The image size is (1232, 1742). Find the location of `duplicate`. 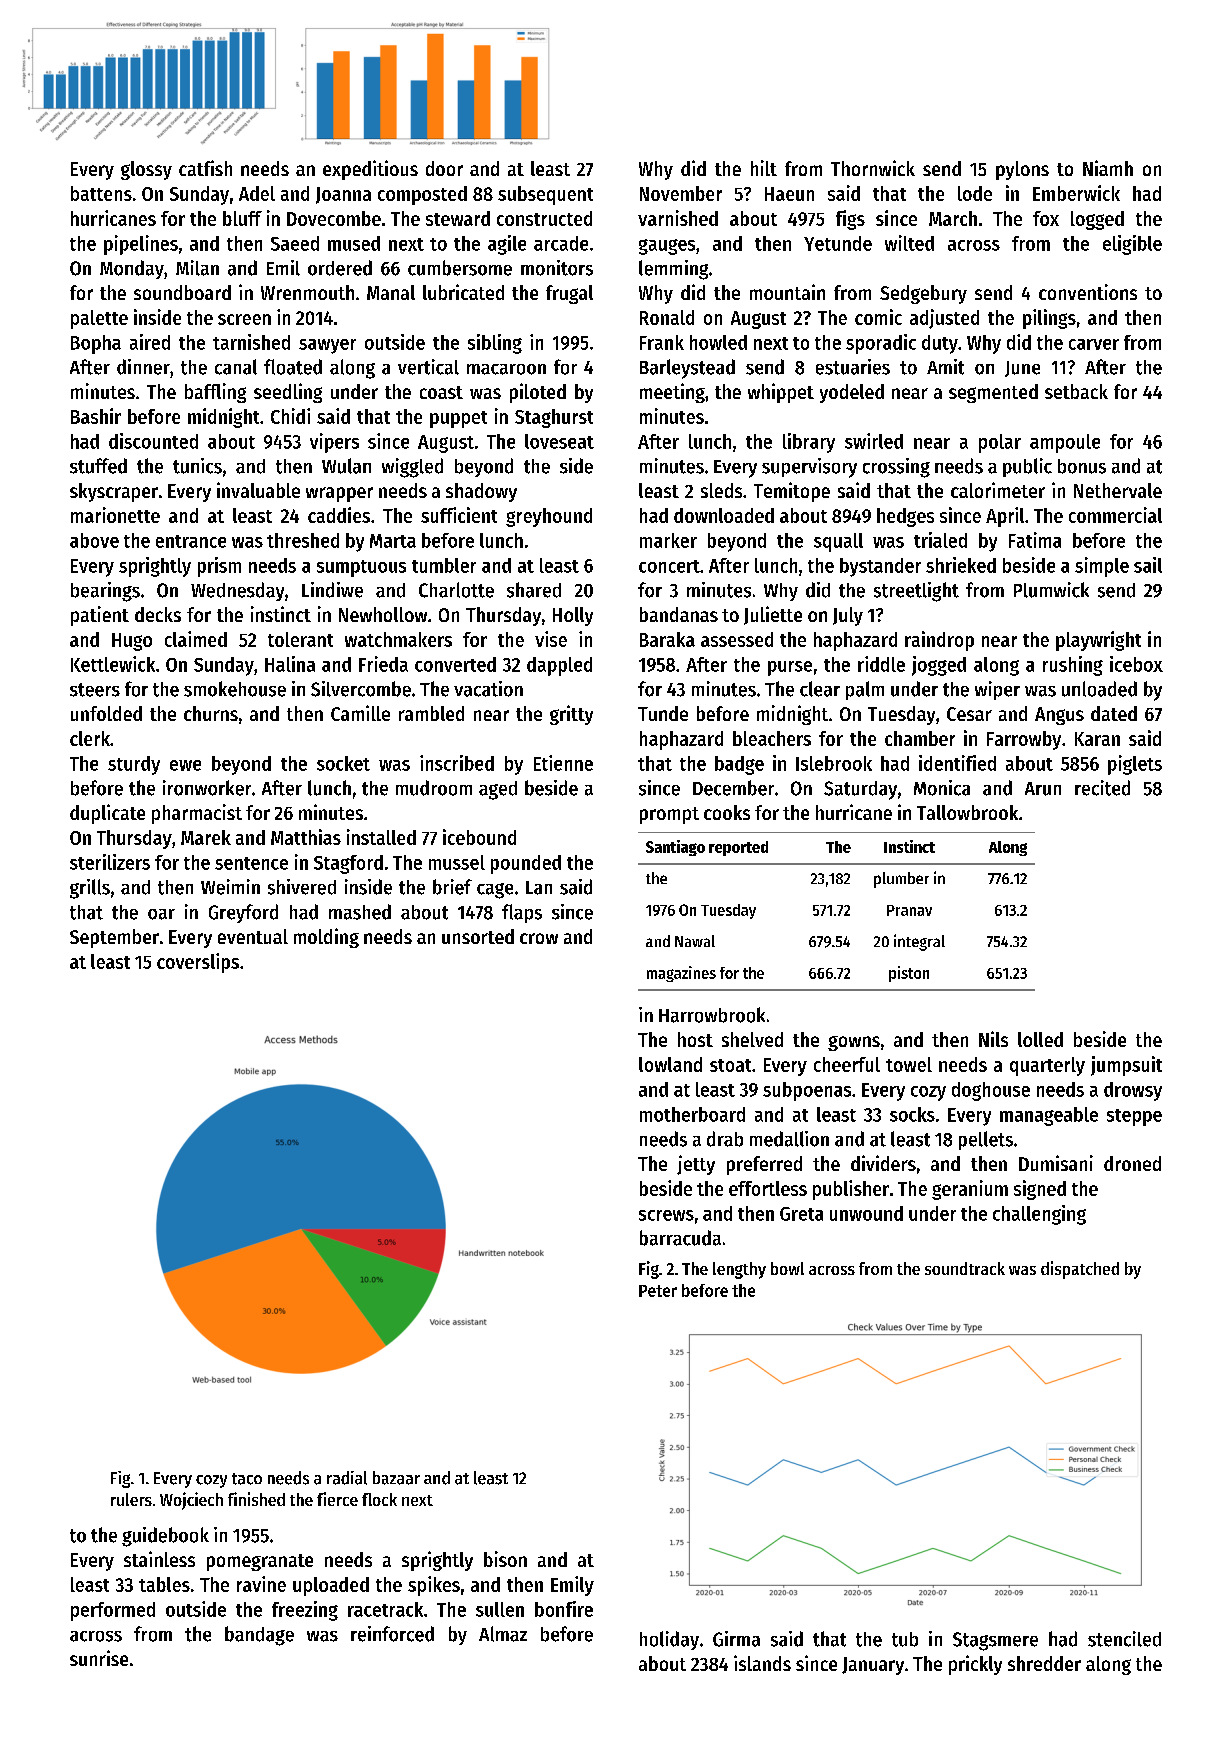

duplicate is located at coordinates (107, 814).
